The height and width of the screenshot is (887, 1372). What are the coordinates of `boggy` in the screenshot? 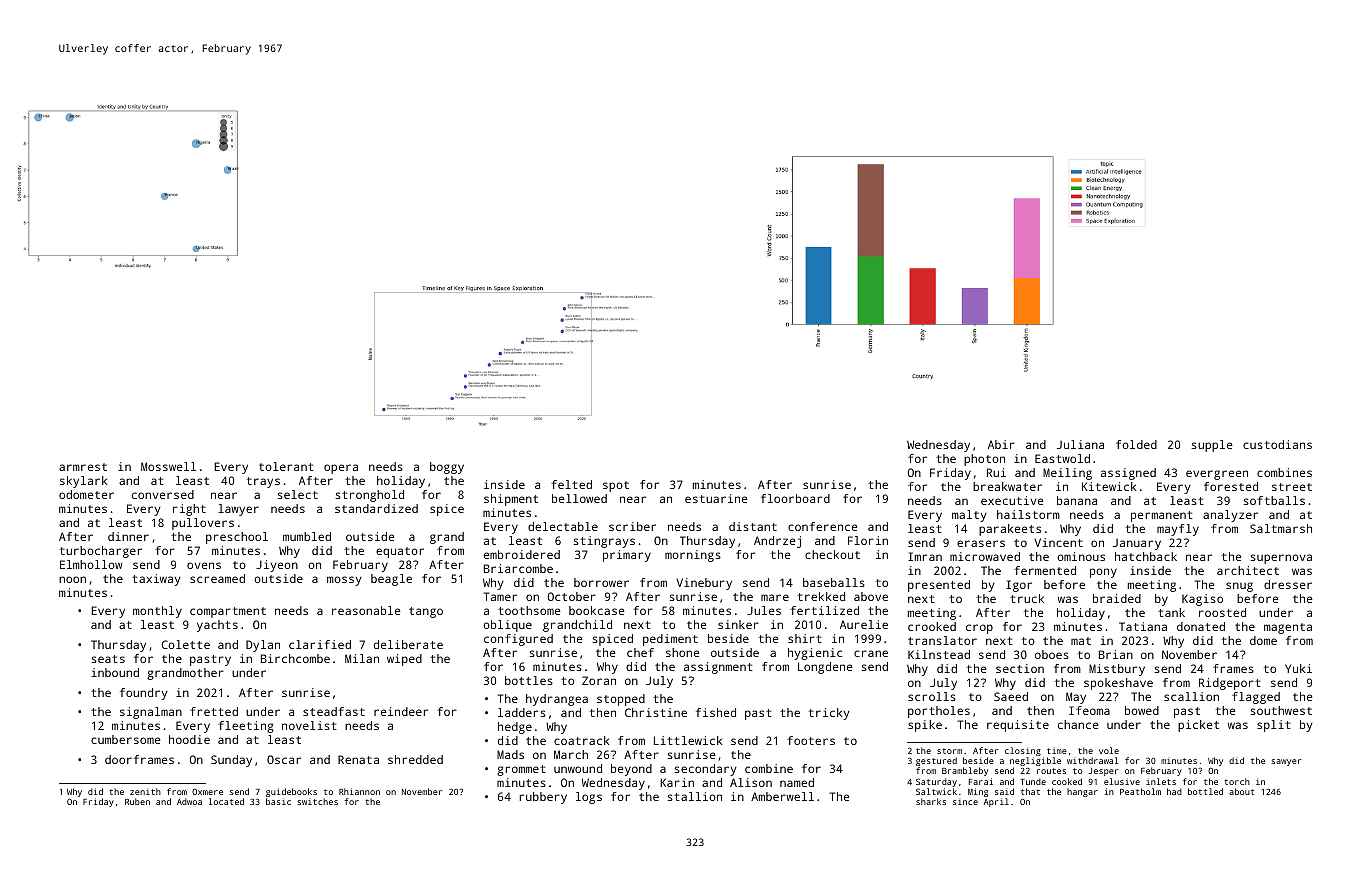 It's located at (447, 468).
